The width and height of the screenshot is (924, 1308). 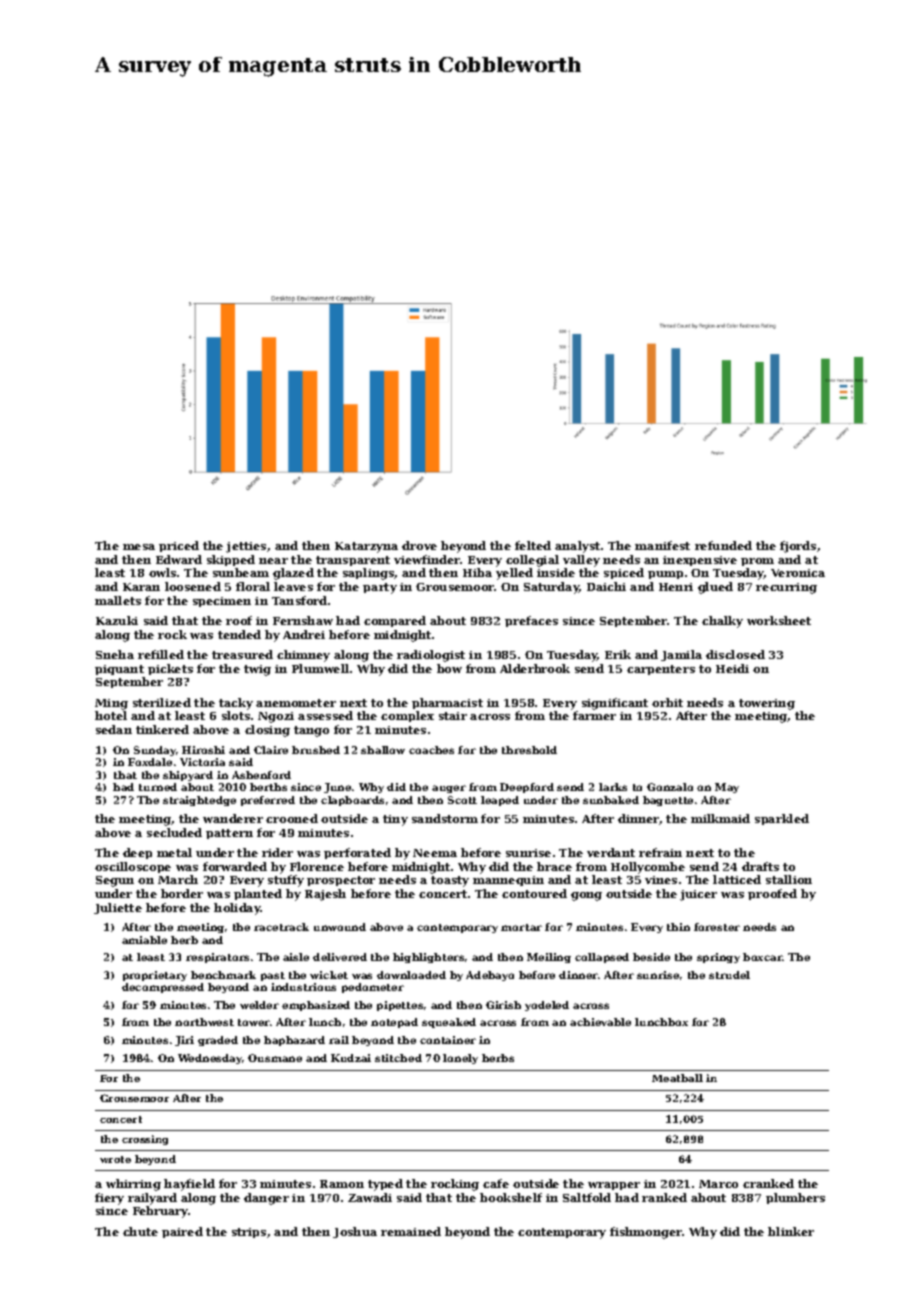 What do you see at coordinates (798, 547) in the screenshot?
I see `fjords` at bounding box center [798, 547].
